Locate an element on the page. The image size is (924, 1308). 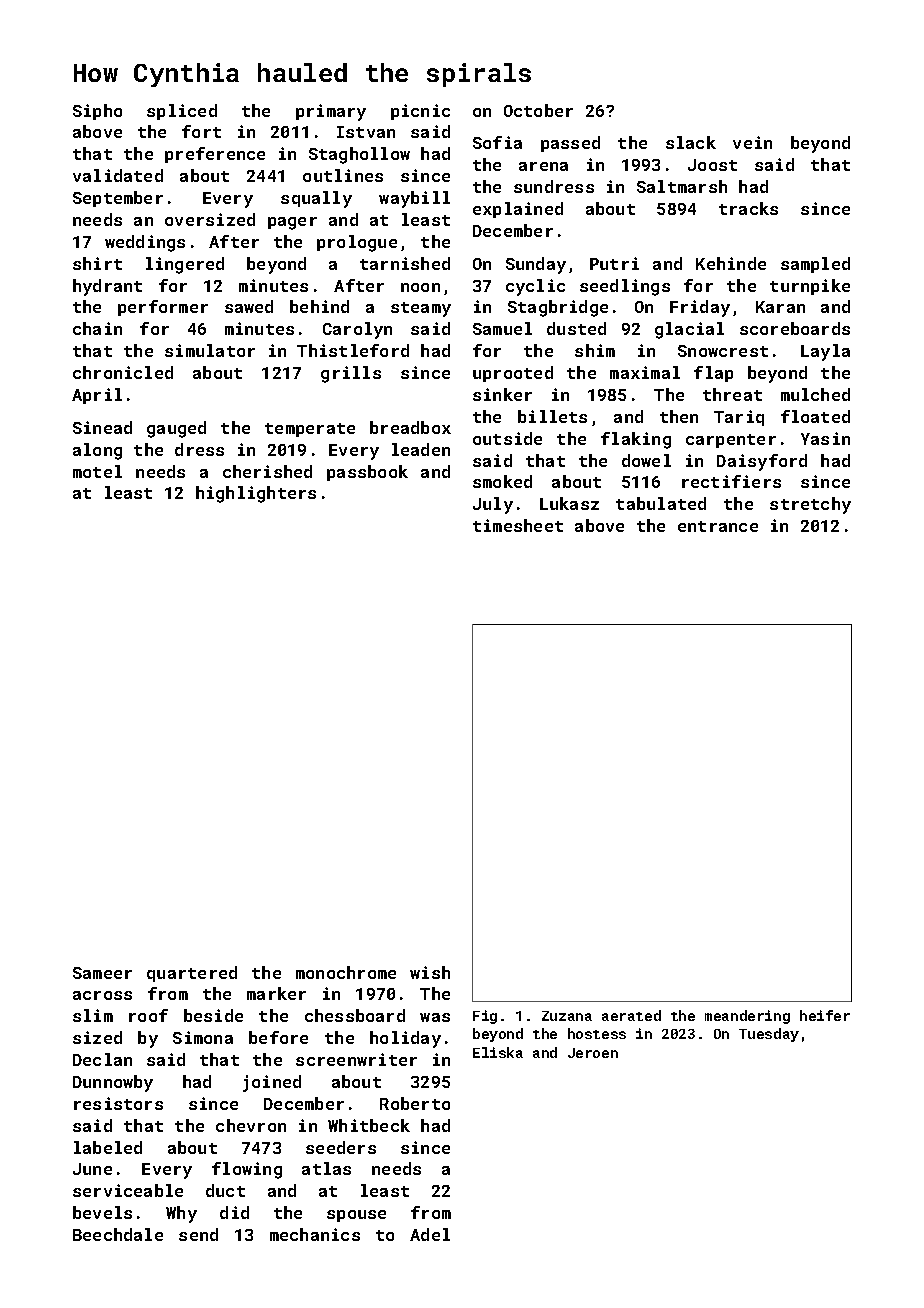
glacial is located at coordinates (689, 330).
